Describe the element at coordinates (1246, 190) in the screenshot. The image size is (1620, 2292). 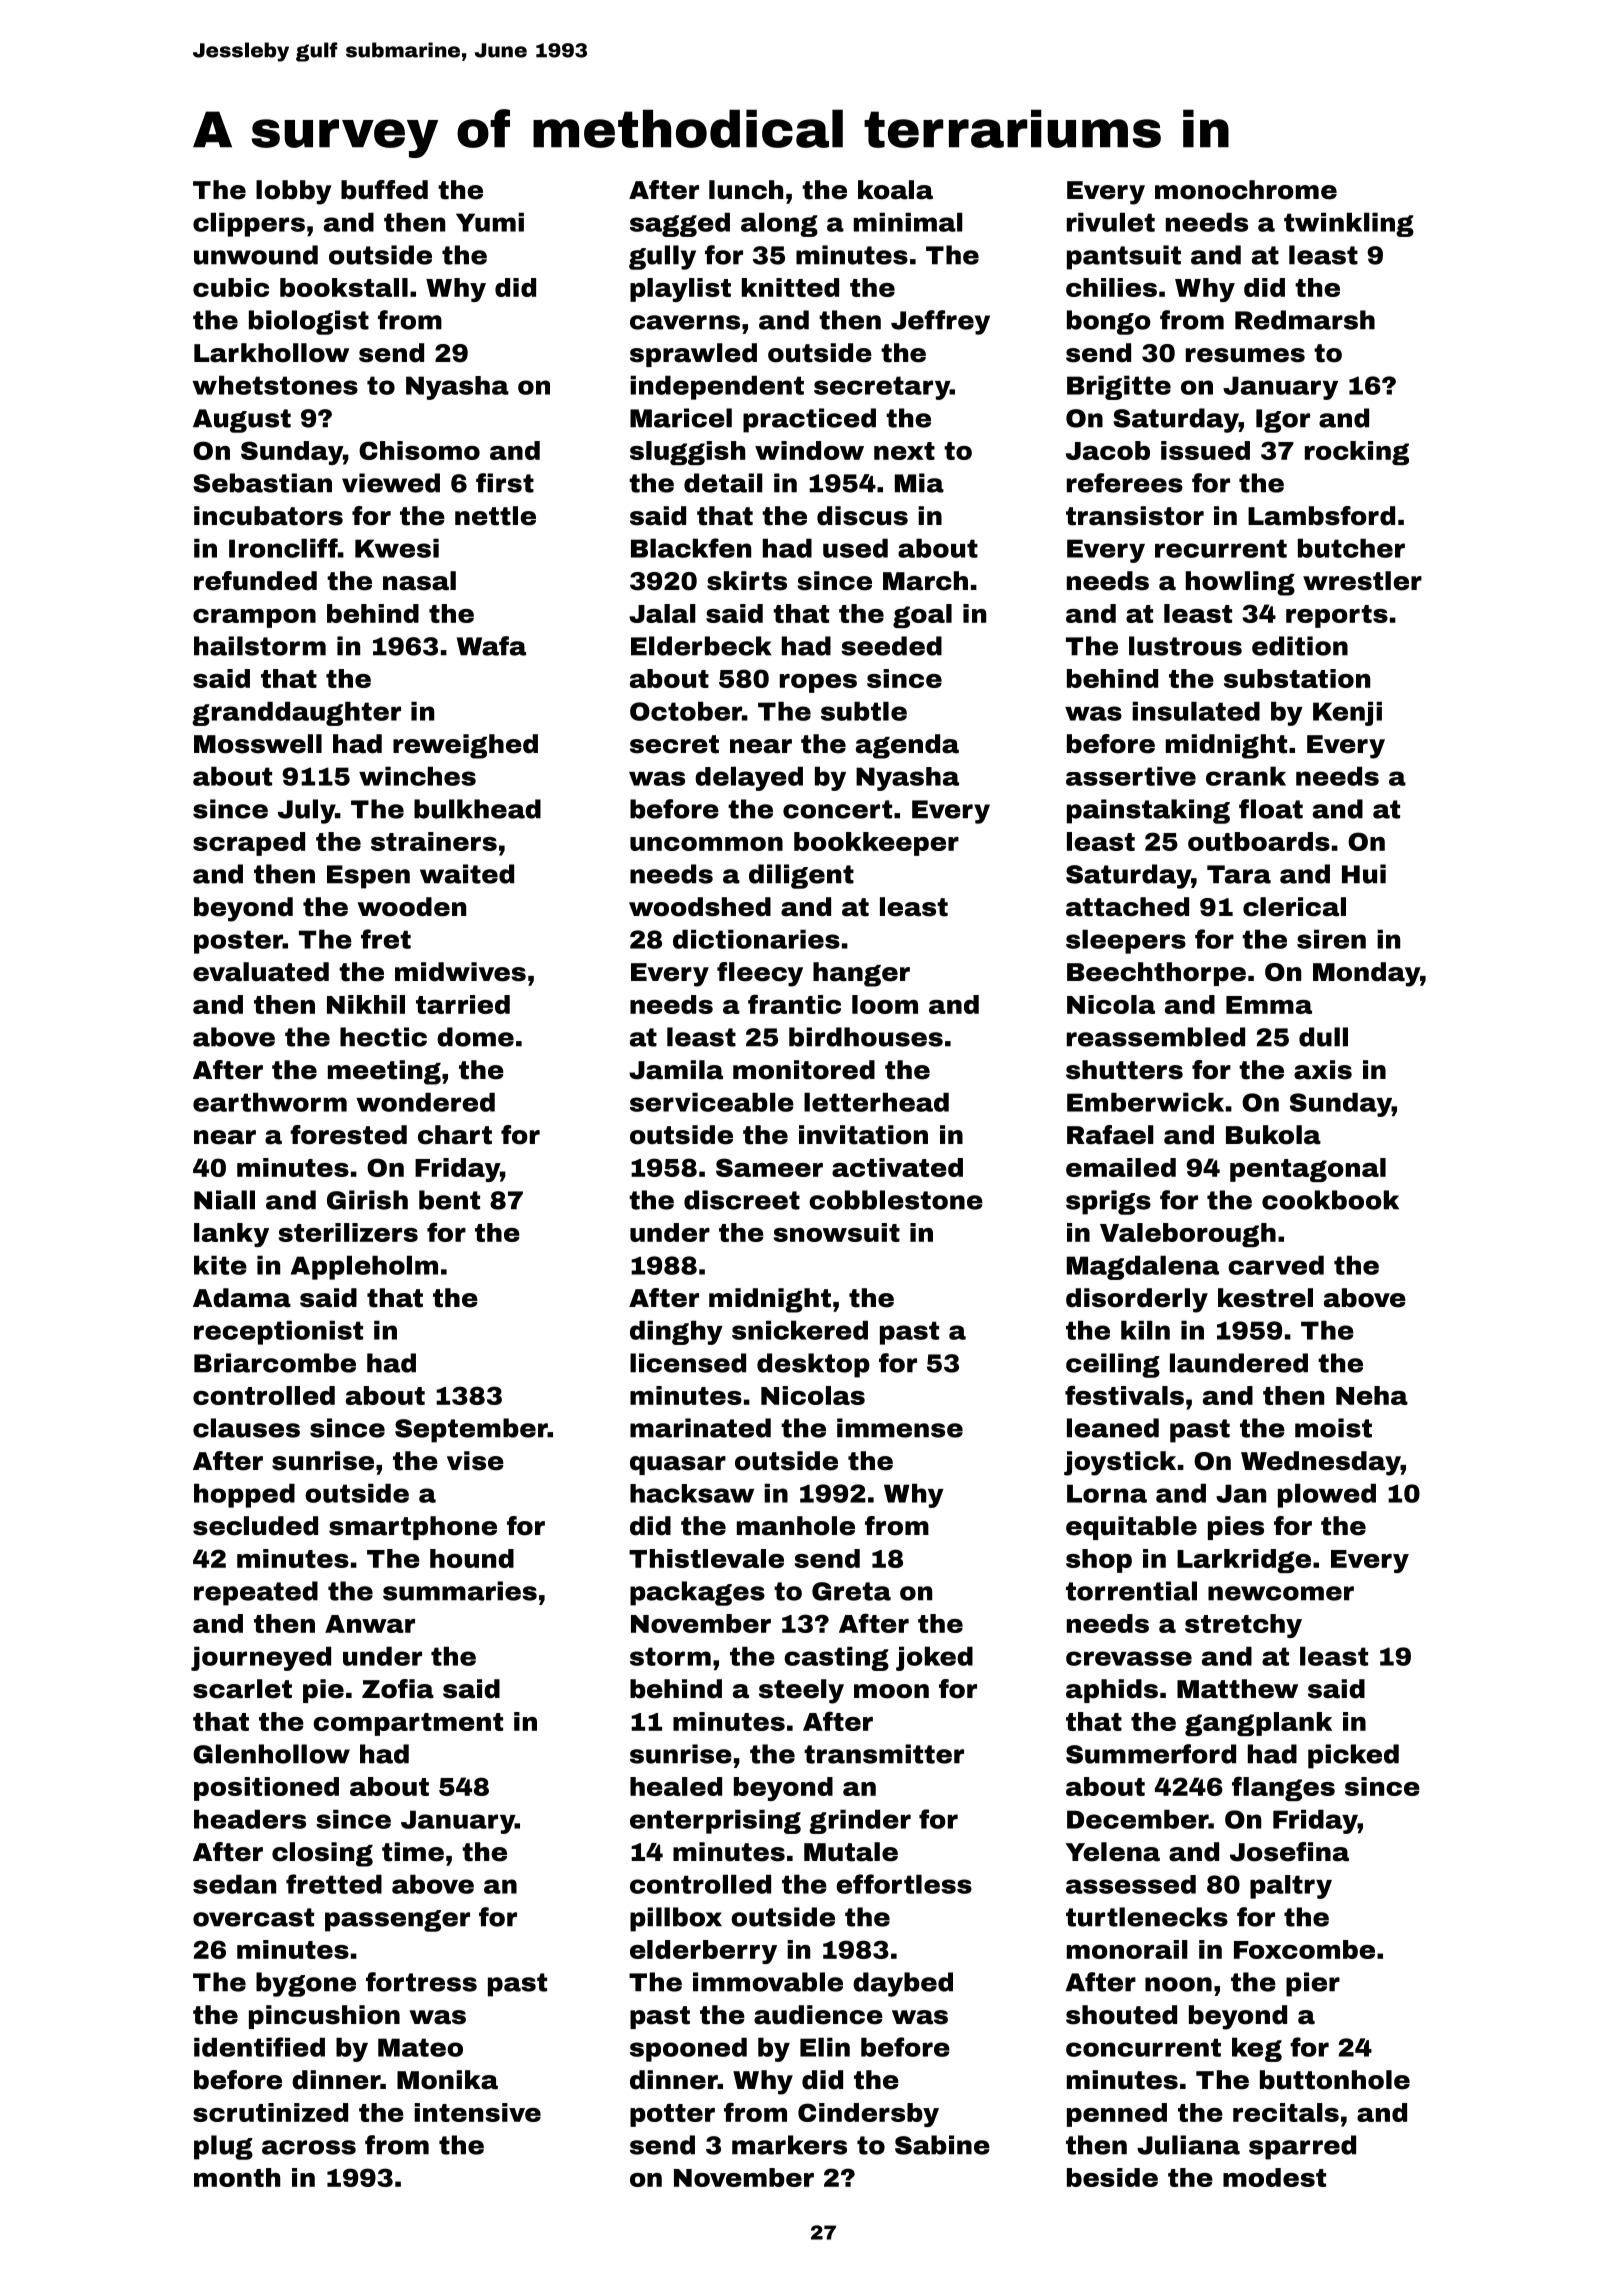
I see `monochrome` at that location.
